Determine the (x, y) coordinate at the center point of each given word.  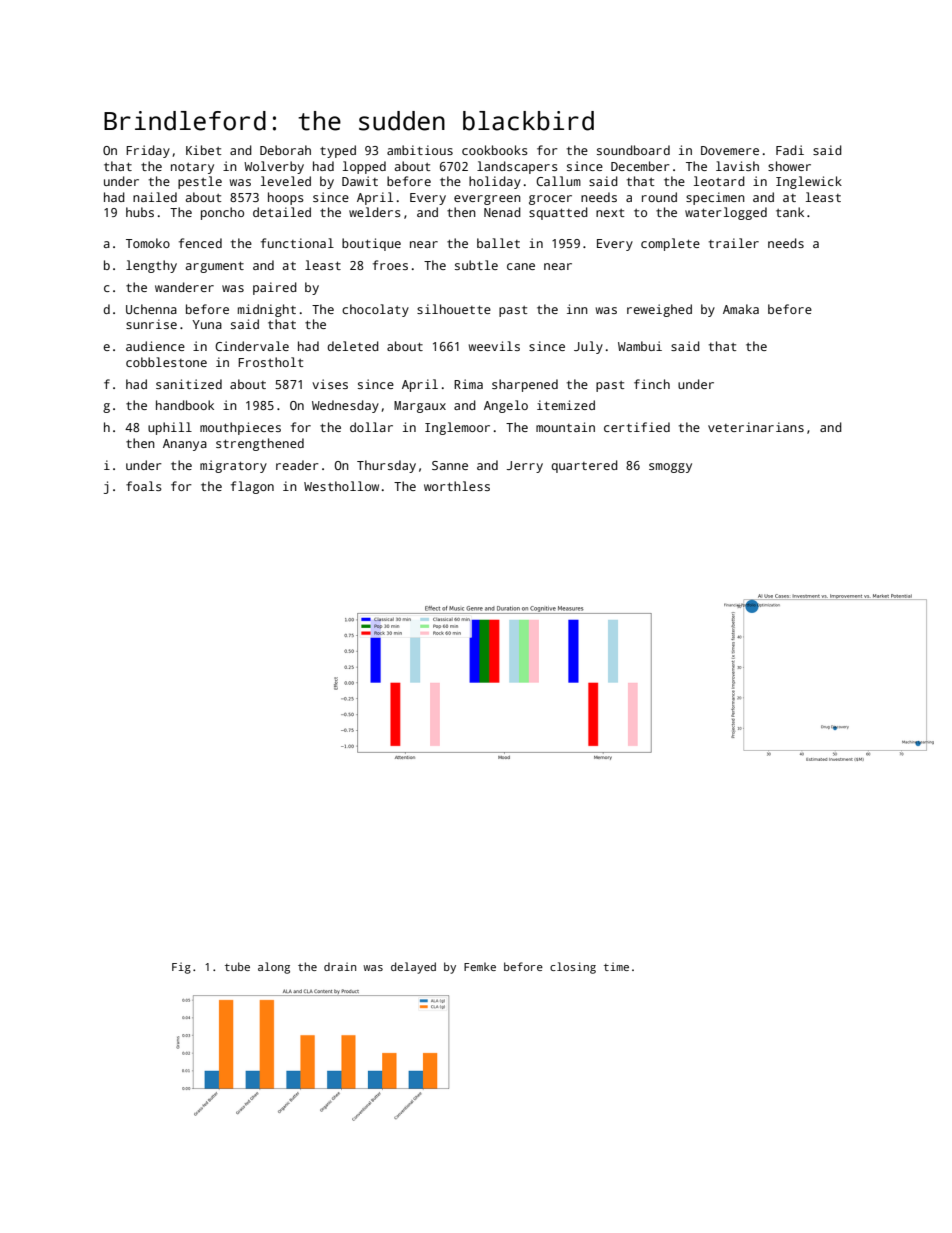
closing (573, 968)
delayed (413, 968)
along (274, 968)
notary (192, 168)
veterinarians (756, 427)
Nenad (502, 212)
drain (340, 966)
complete (670, 244)
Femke (480, 966)
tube (237, 966)
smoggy (670, 468)
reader (297, 465)
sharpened (525, 385)
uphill (170, 428)
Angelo (506, 406)
